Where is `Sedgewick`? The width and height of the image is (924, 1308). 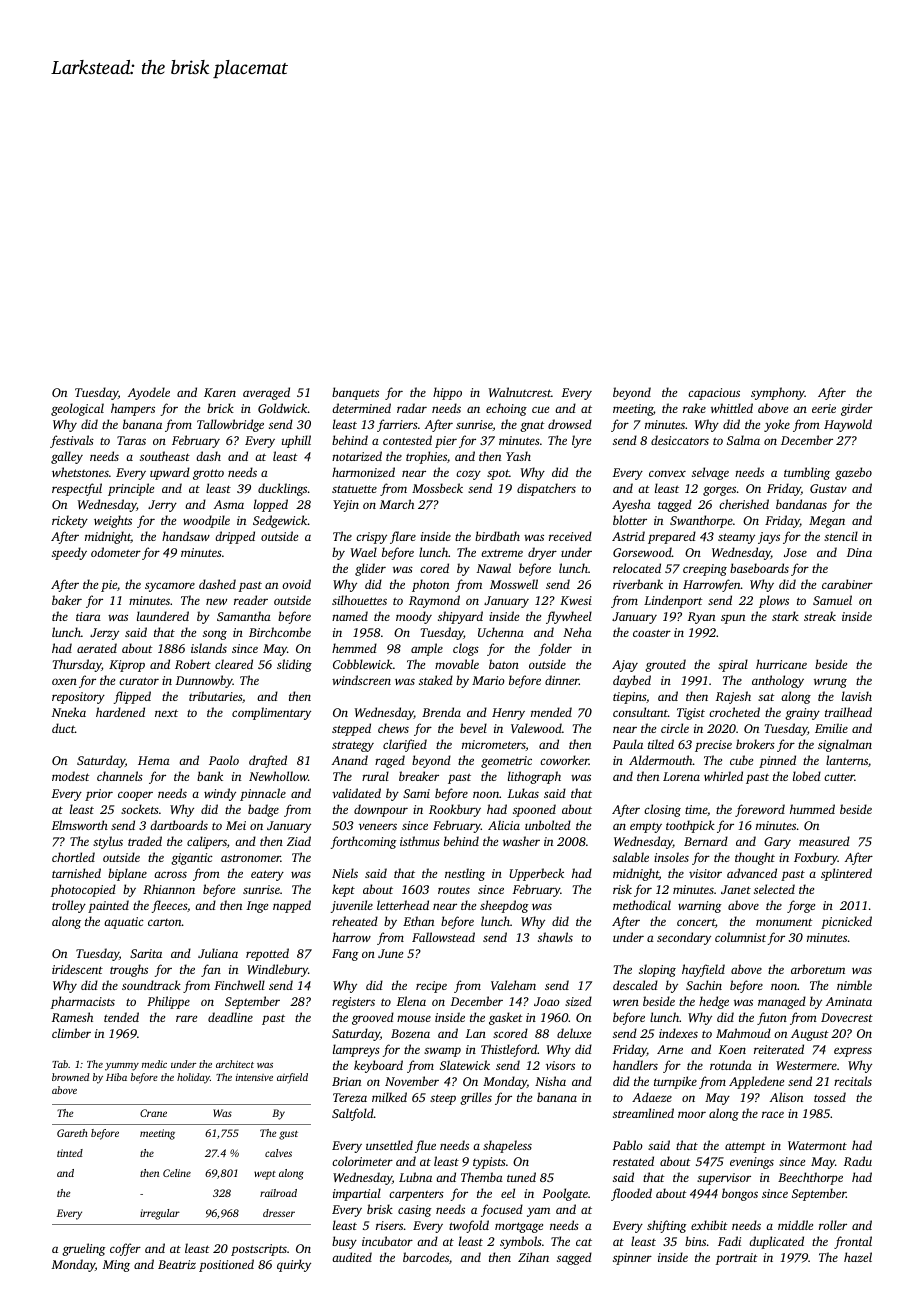 Sedgewick is located at coordinates (280, 521).
